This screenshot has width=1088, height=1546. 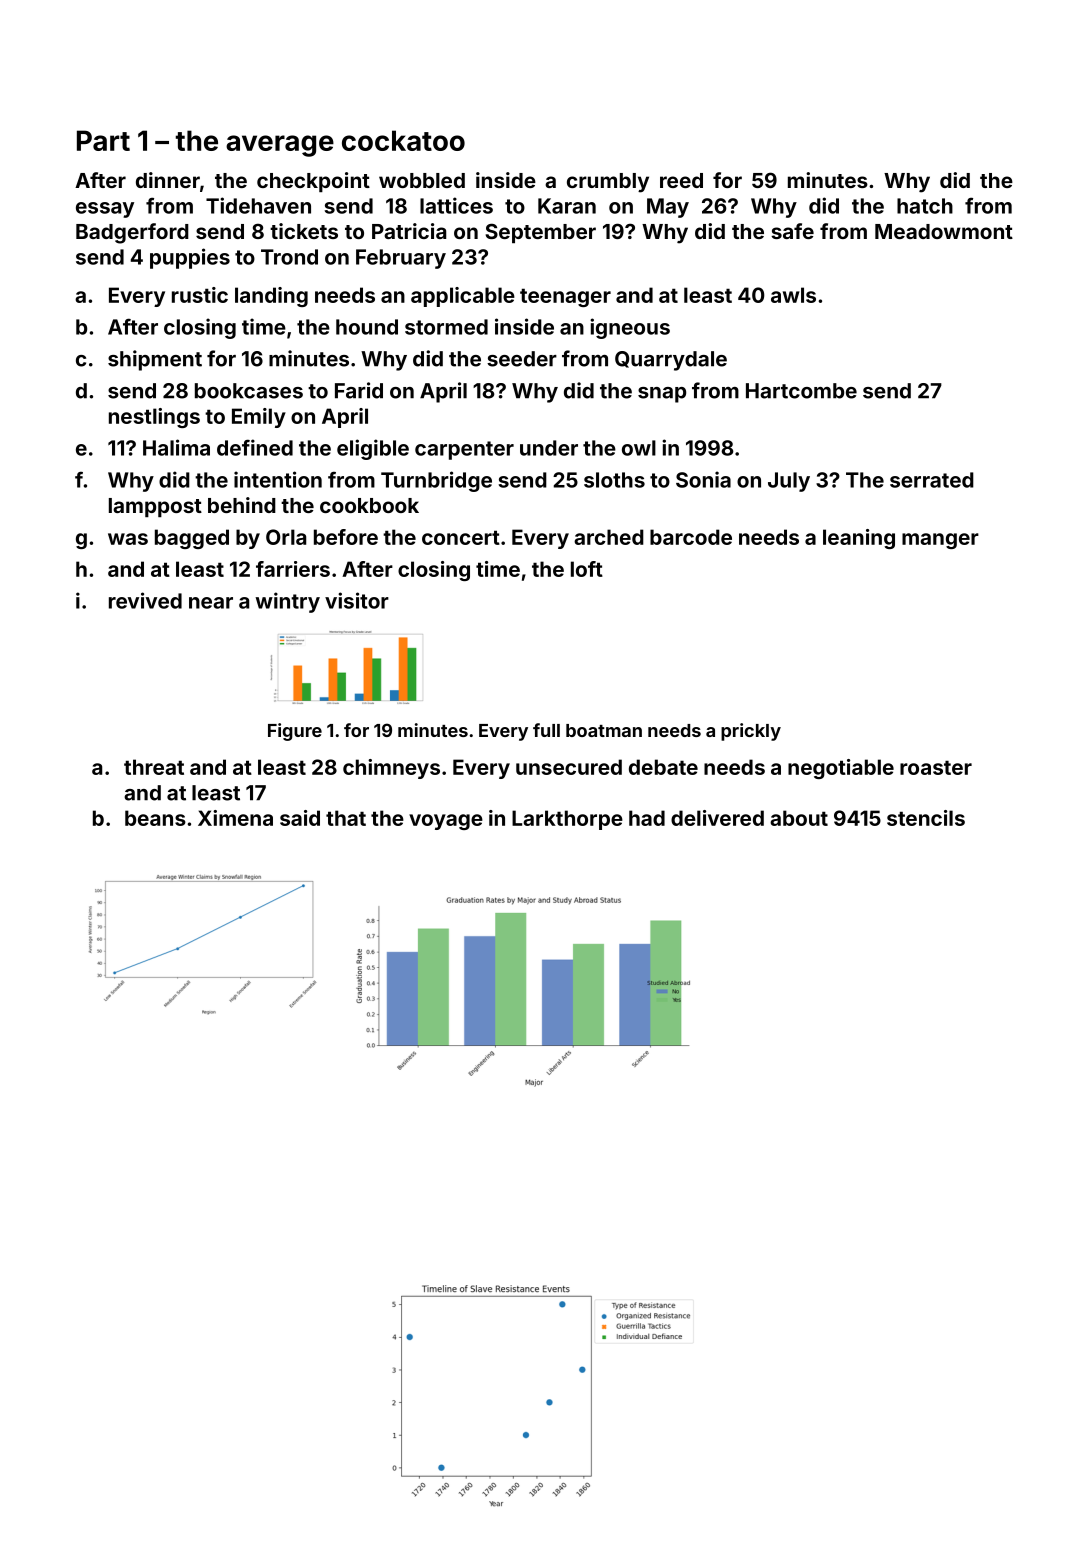 I want to click on threat, so click(x=154, y=767).
